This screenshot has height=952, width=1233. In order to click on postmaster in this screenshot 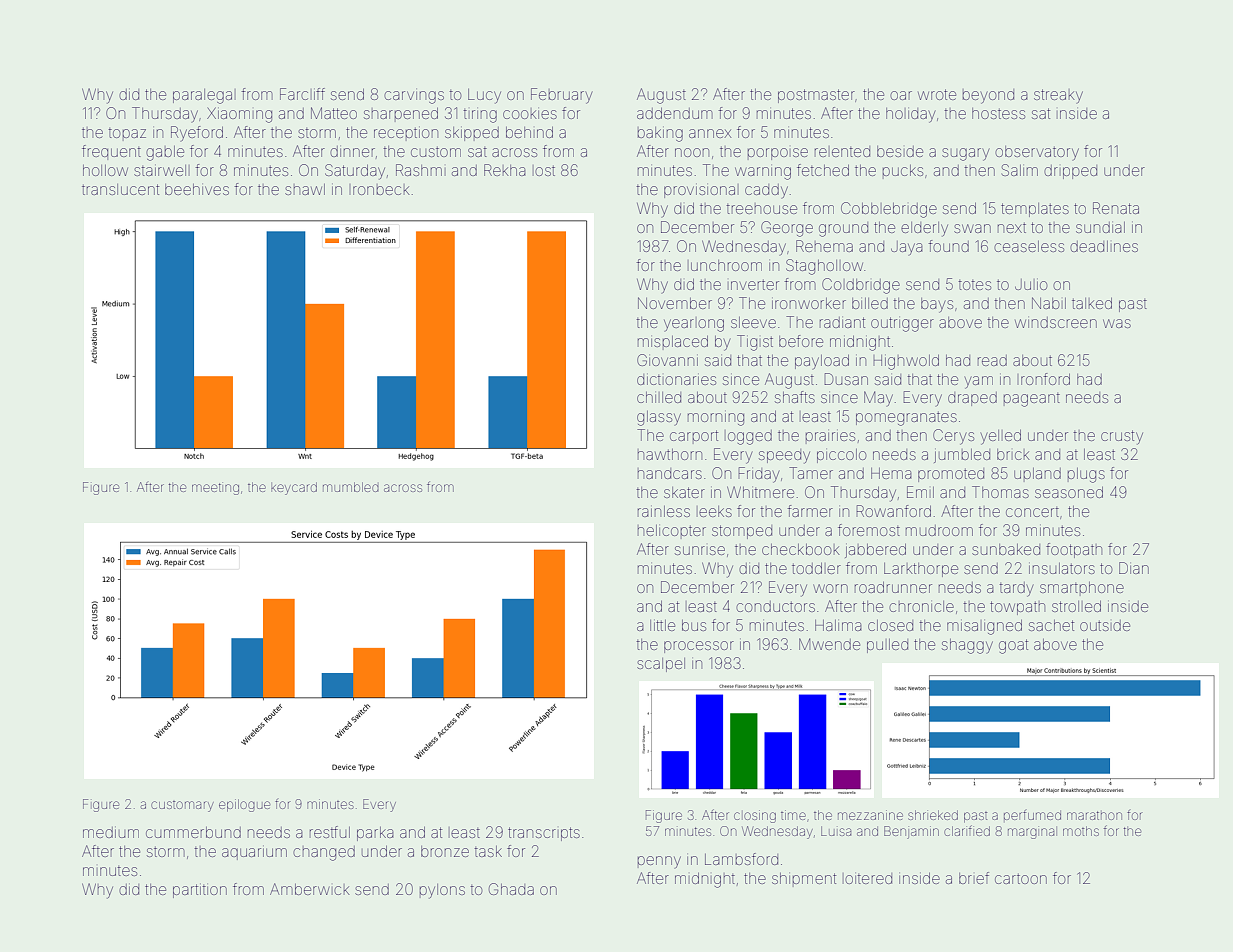, I will do `click(816, 96)`.
